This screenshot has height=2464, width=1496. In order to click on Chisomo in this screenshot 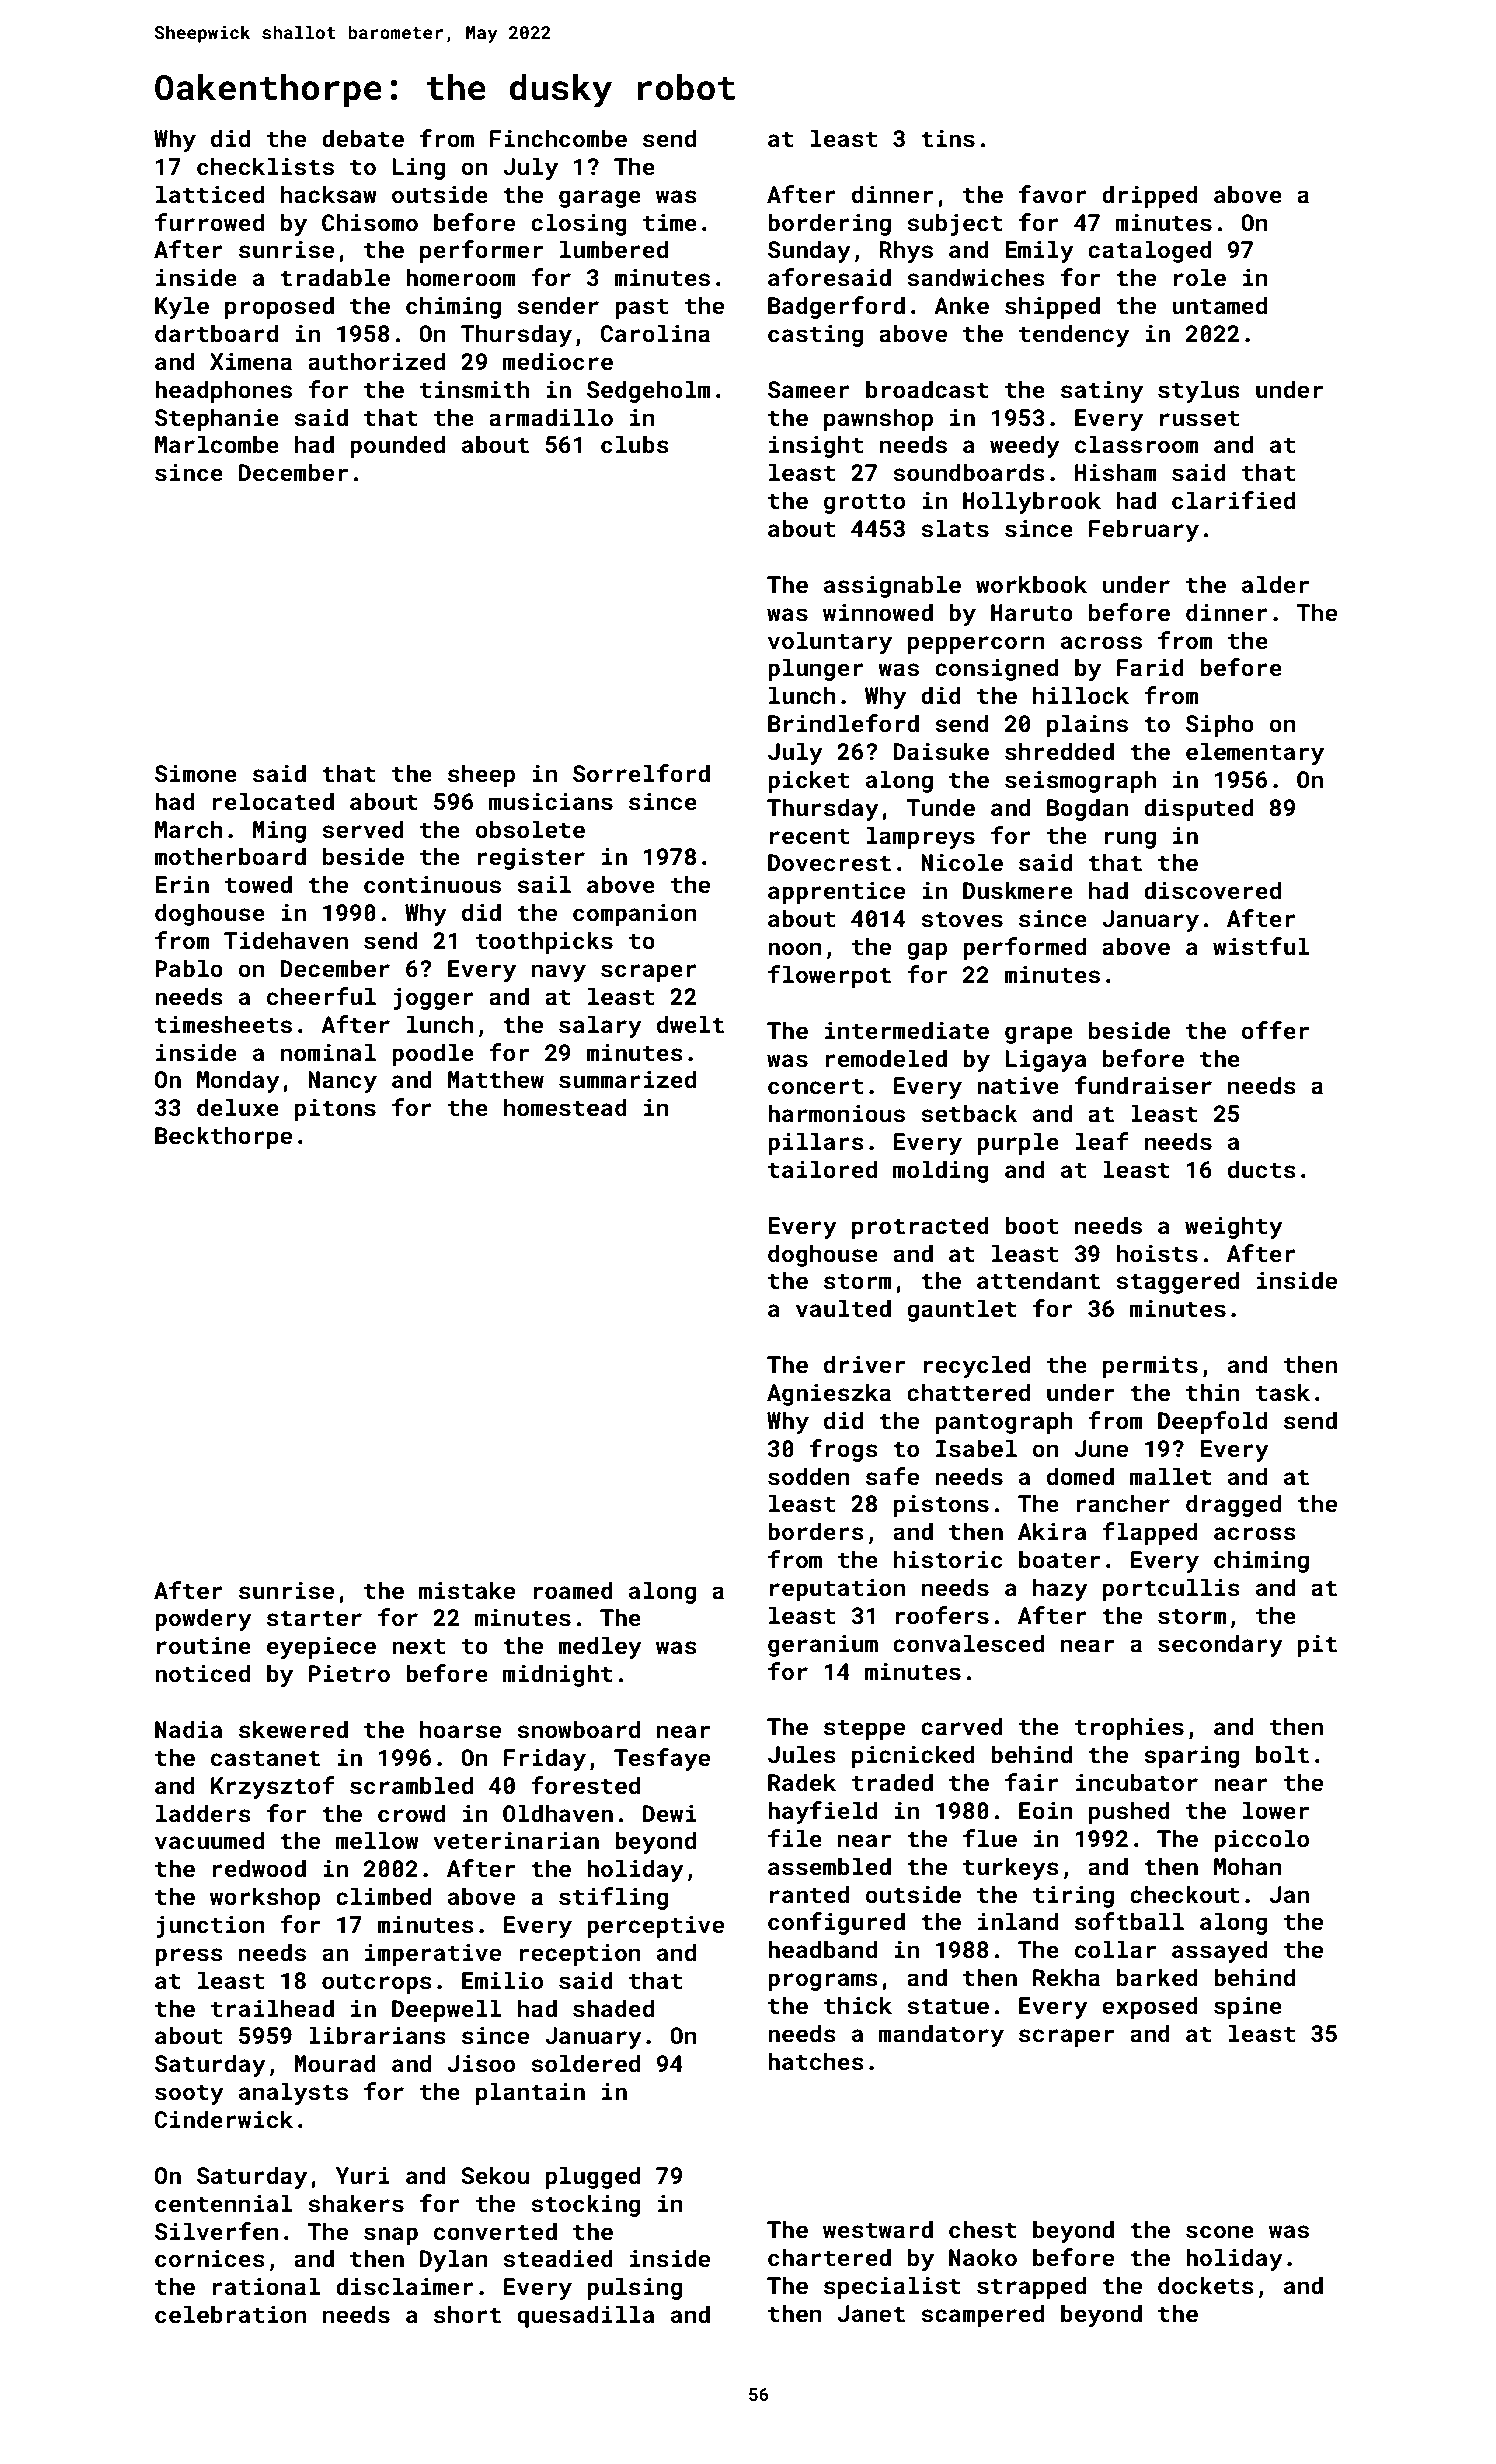, I will do `click(370, 222)`.
